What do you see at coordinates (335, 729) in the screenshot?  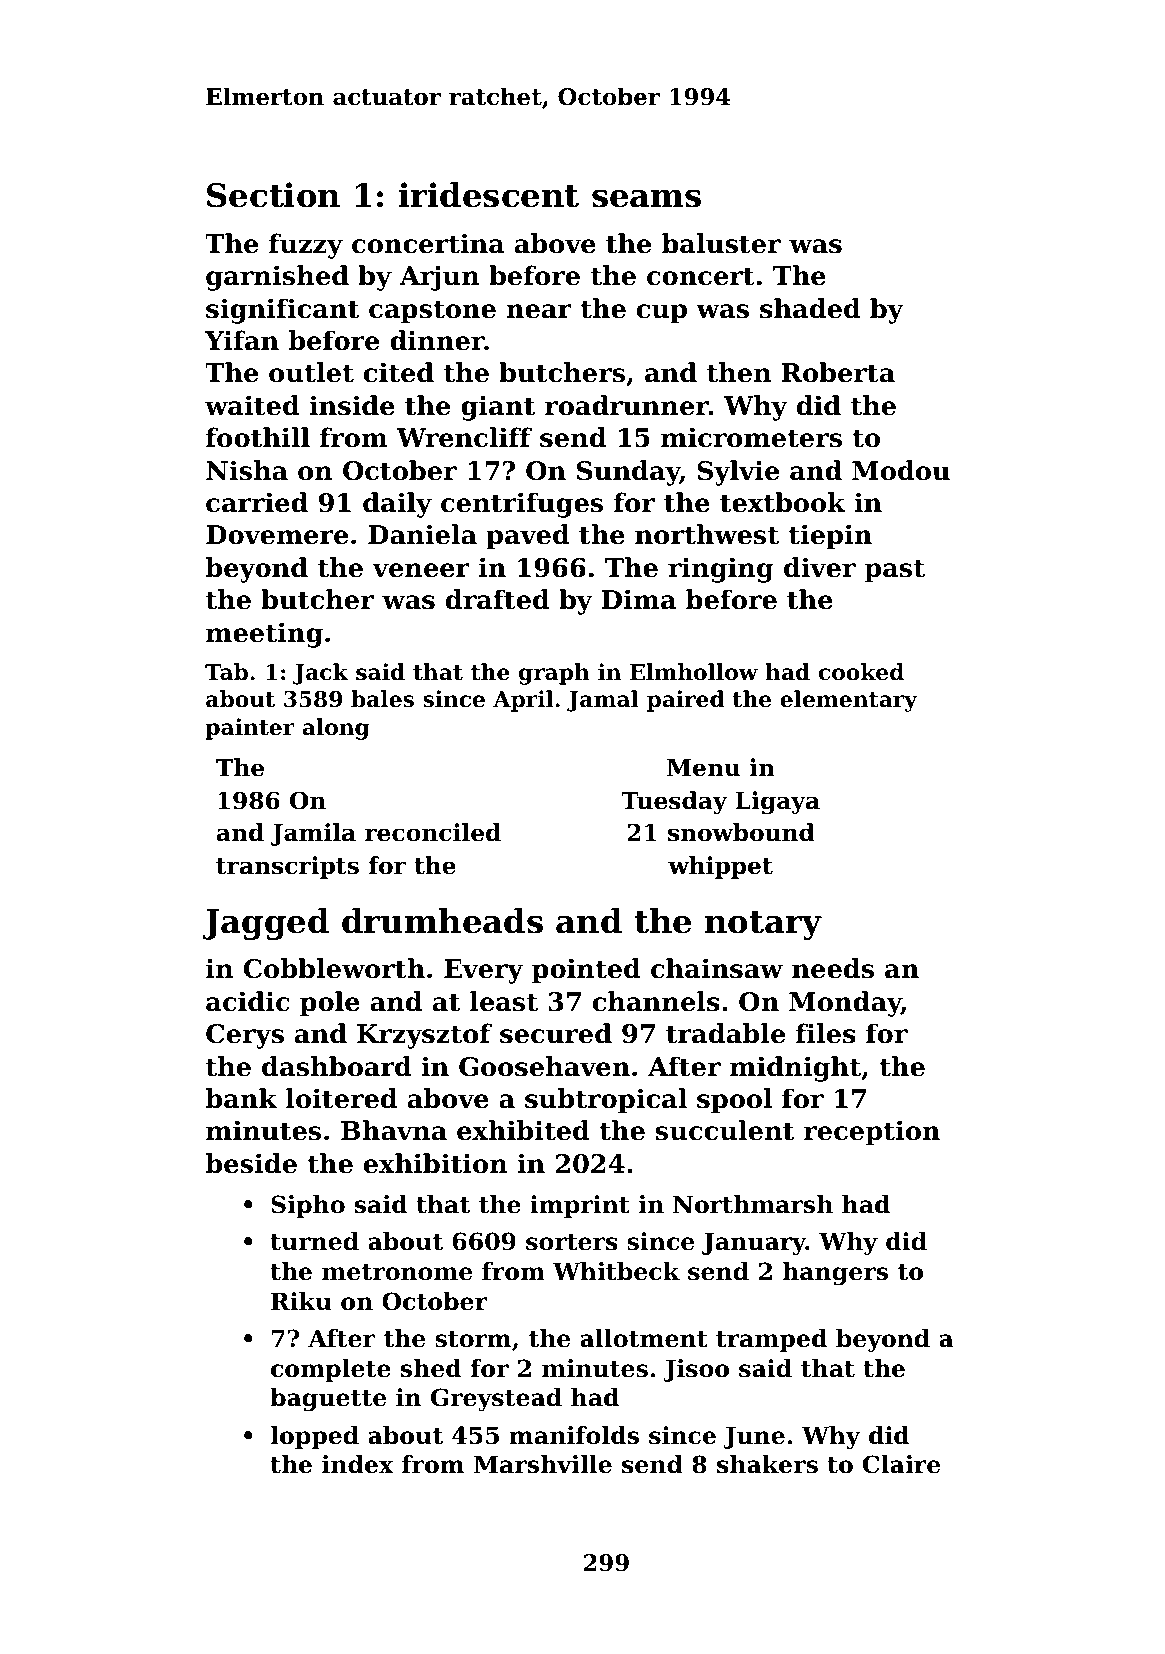 I see `along` at bounding box center [335, 729].
